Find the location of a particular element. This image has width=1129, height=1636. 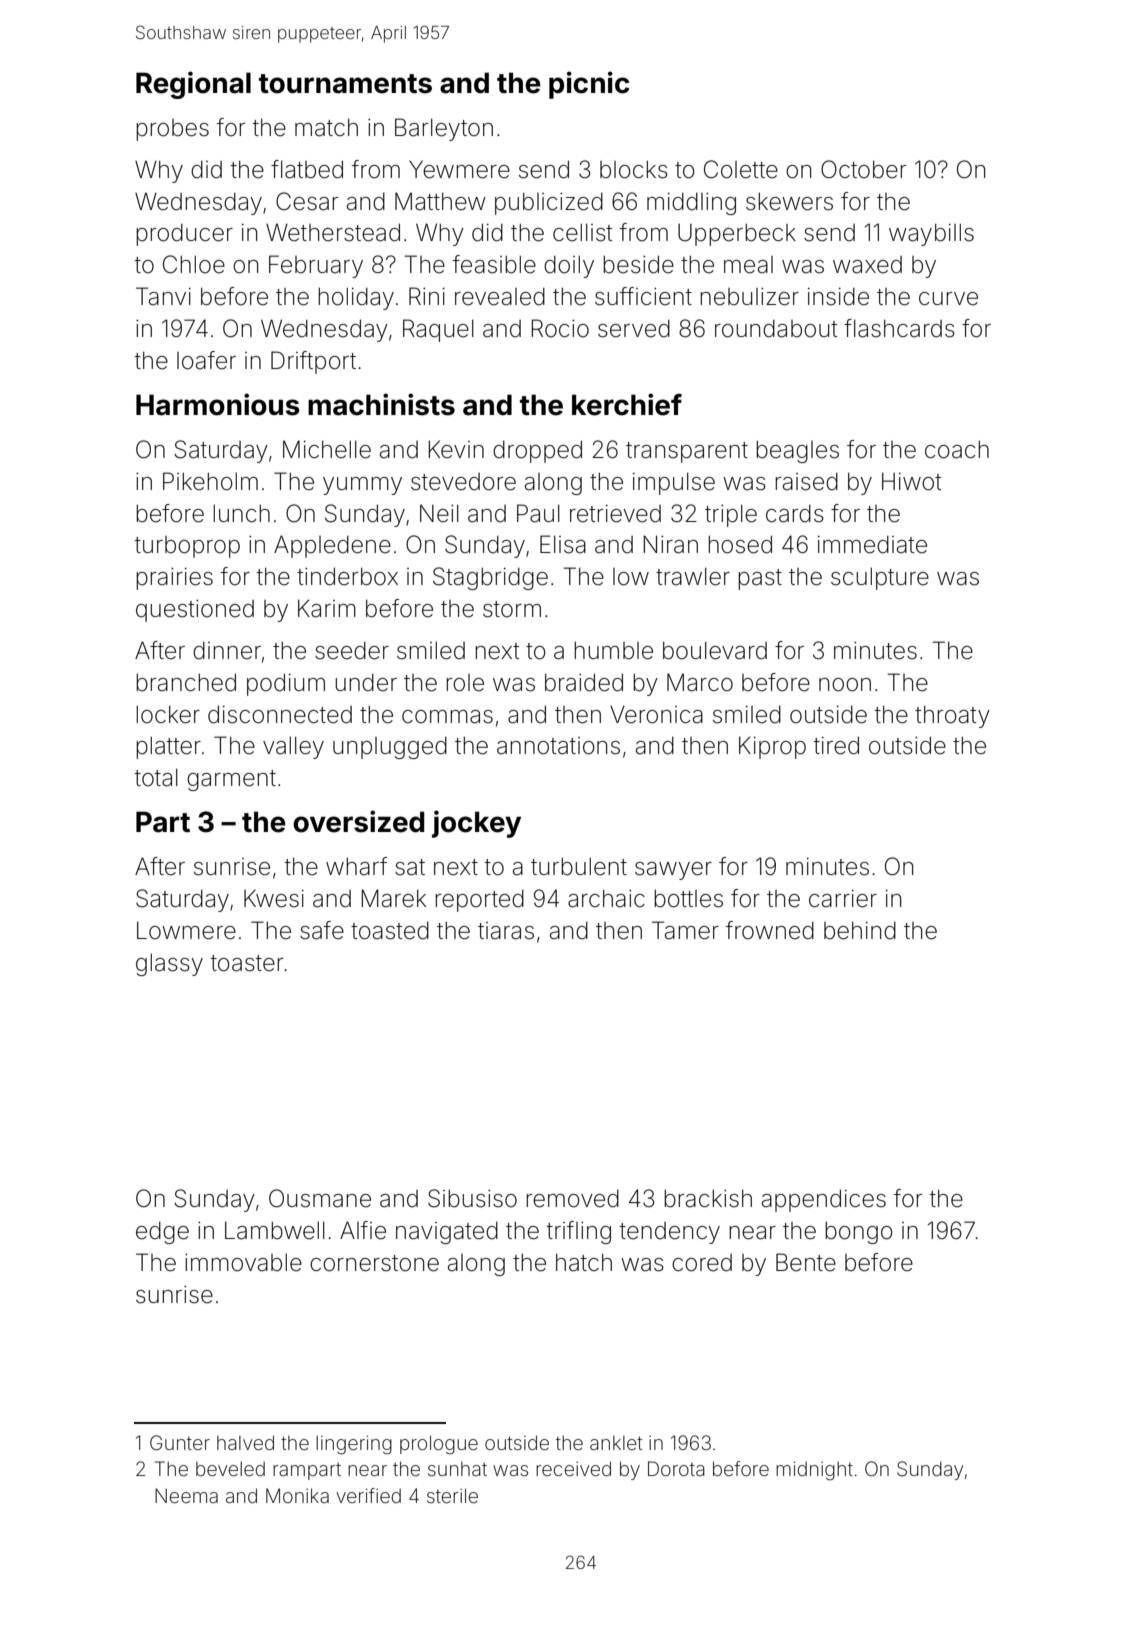

doily is located at coordinates (569, 266).
